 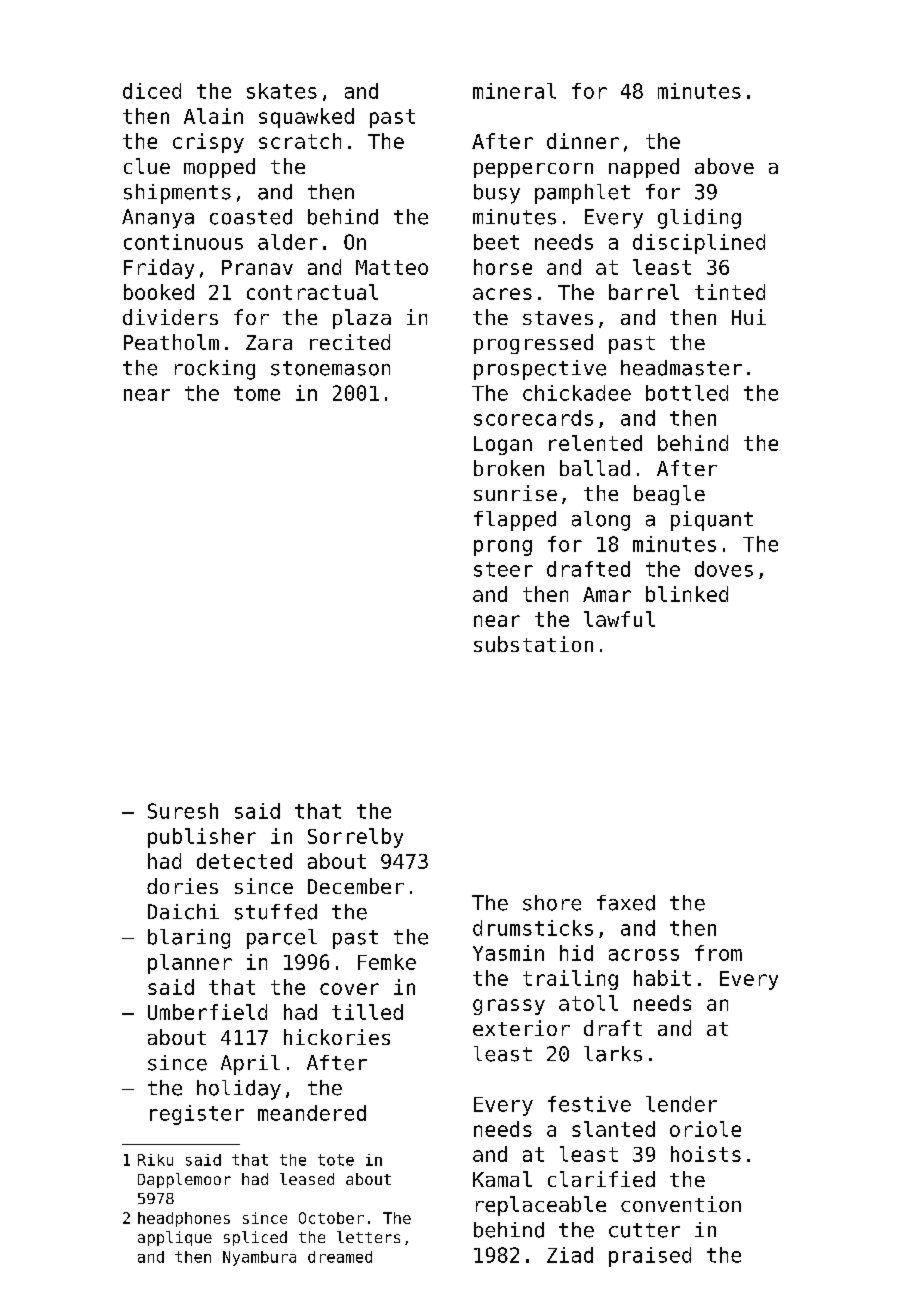 What do you see at coordinates (521, 1028) in the screenshot?
I see `exterior` at bounding box center [521, 1028].
